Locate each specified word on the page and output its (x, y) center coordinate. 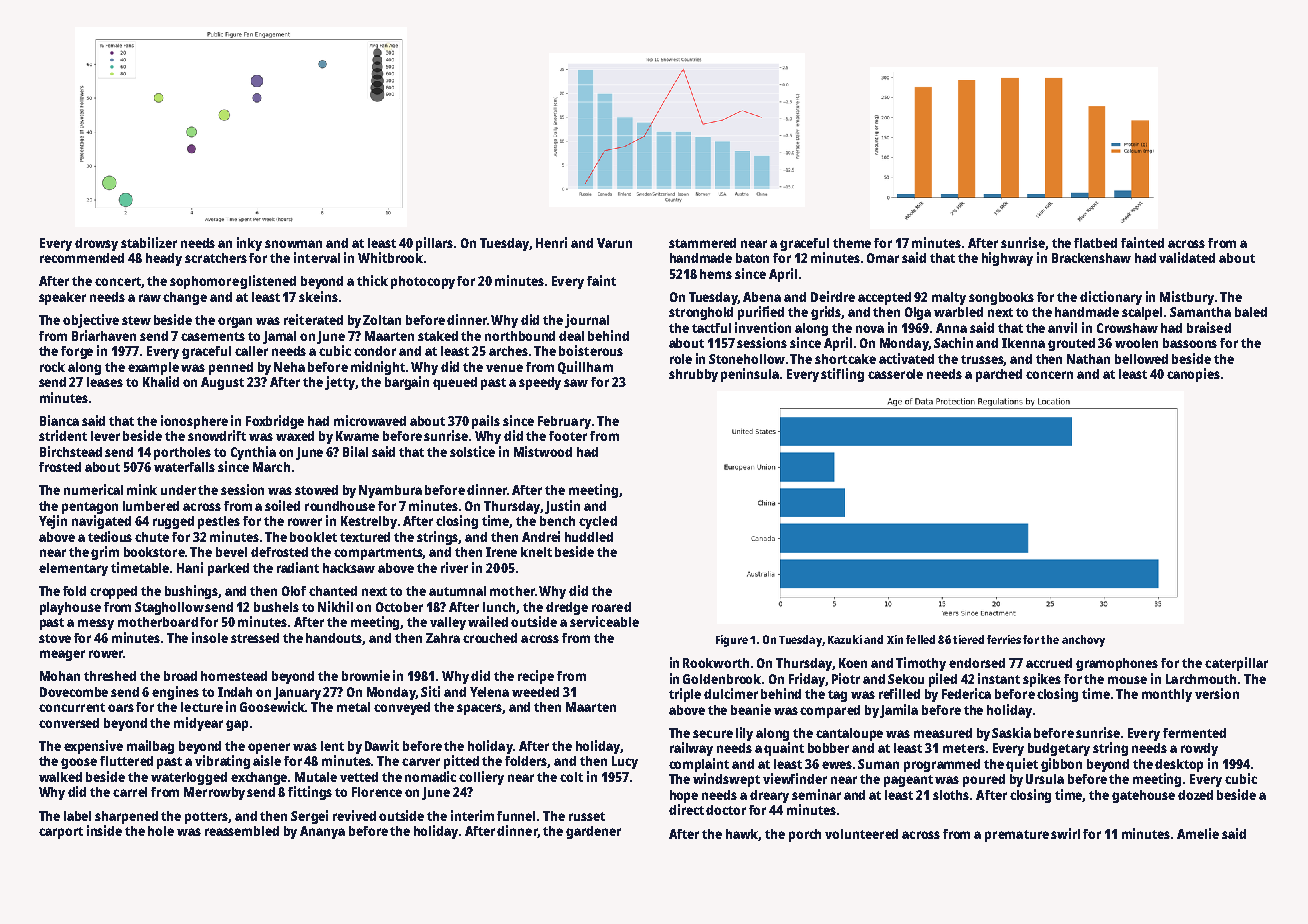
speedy (540, 383)
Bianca (59, 420)
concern (1049, 375)
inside (104, 830)
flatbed (1095, 243)
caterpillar (1236, 664)
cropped (113, 592)
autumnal (457, 591)
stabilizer (149, 242)
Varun (614, 243)
